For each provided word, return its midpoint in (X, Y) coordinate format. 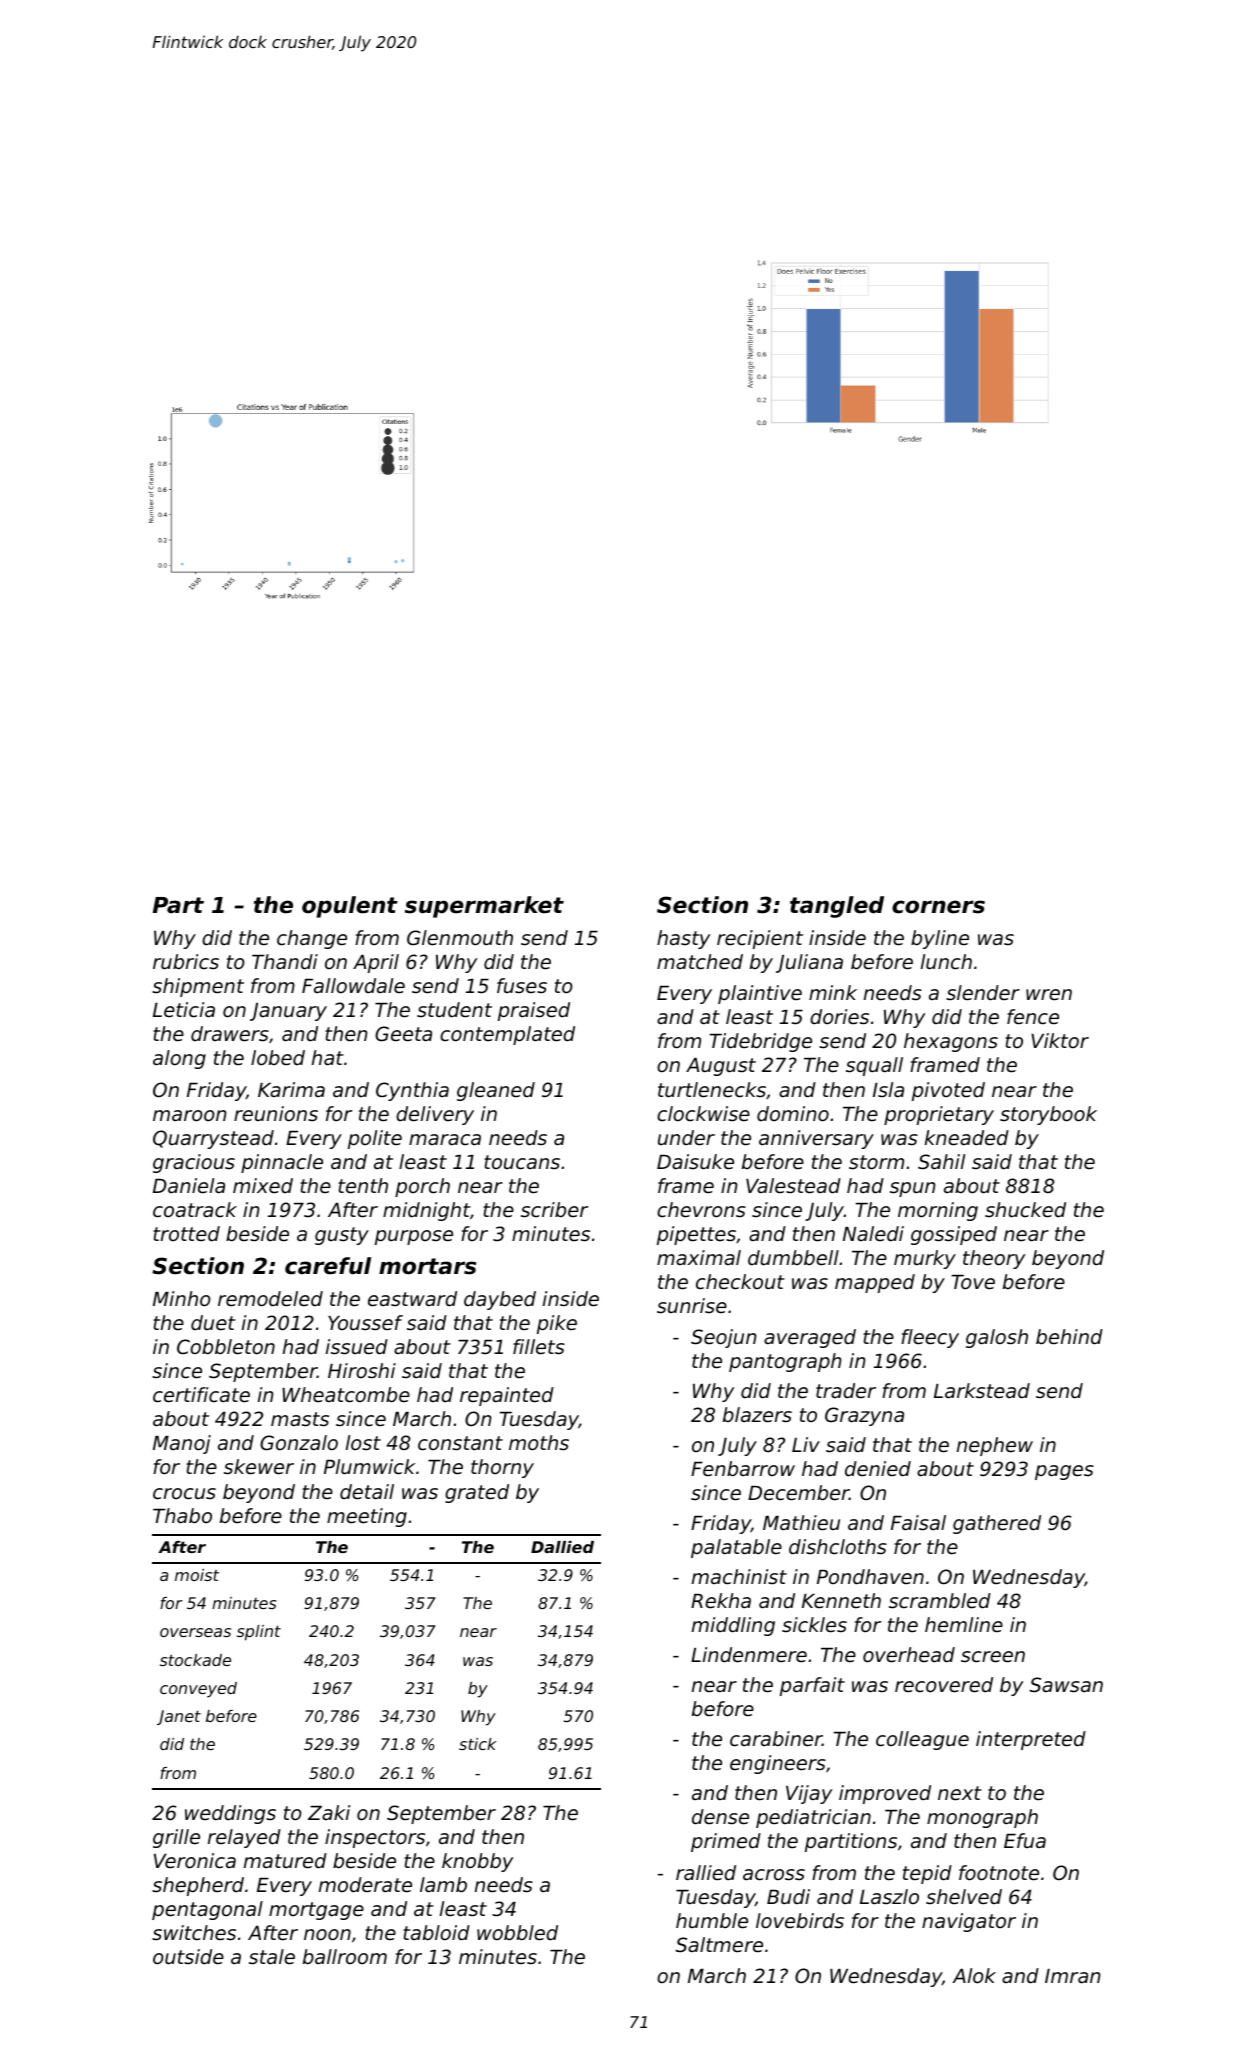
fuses (522, 986)
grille (176, 1838)
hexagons (951, 1042)
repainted (507, 1396)
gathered (997, 1524)
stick (477, 1744)
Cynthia (412, 1091)
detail (367, 1492)
